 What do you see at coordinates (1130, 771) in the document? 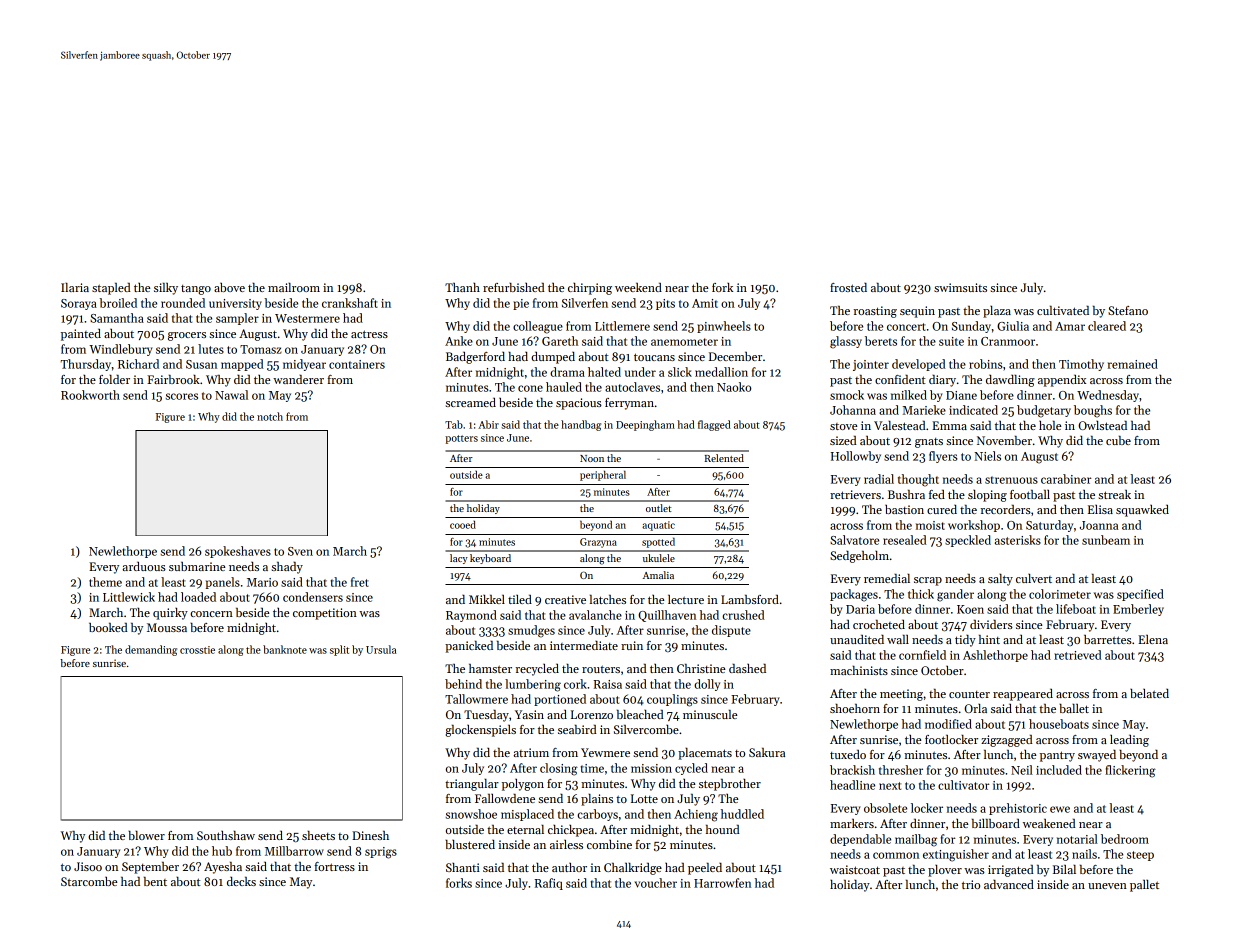
I see `flickering` at bounding box center [1130, 771].
